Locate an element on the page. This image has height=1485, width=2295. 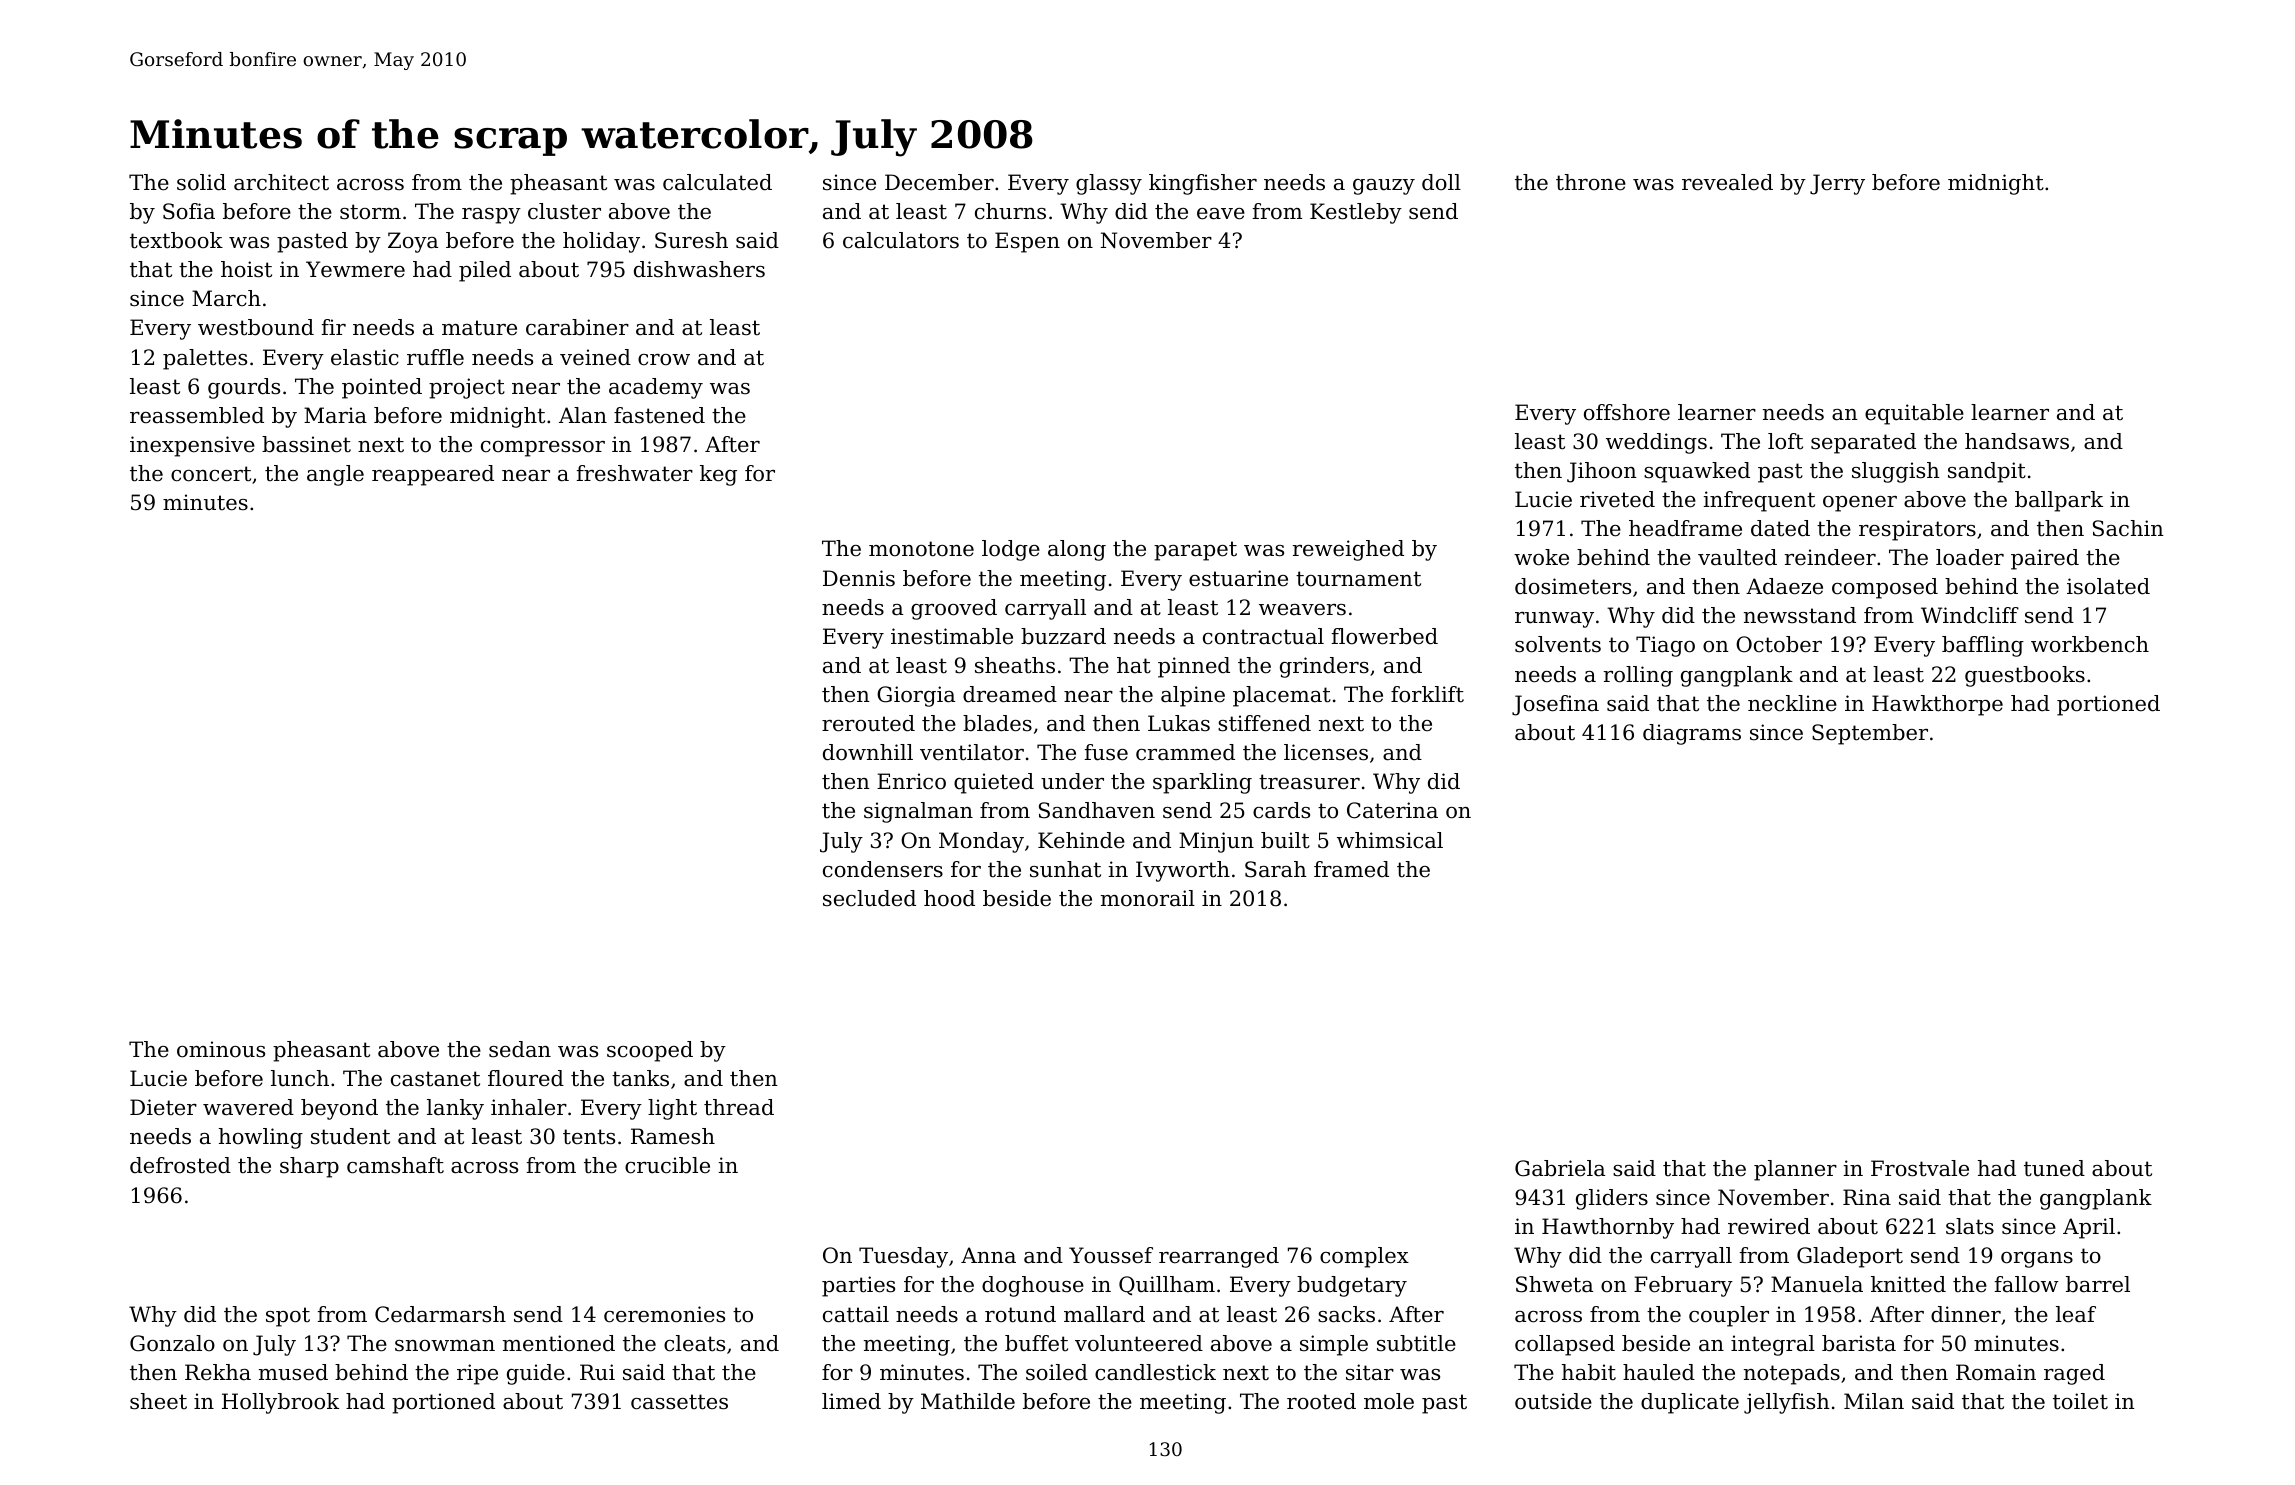
sunhat is located at coordinates (1065, 869).
